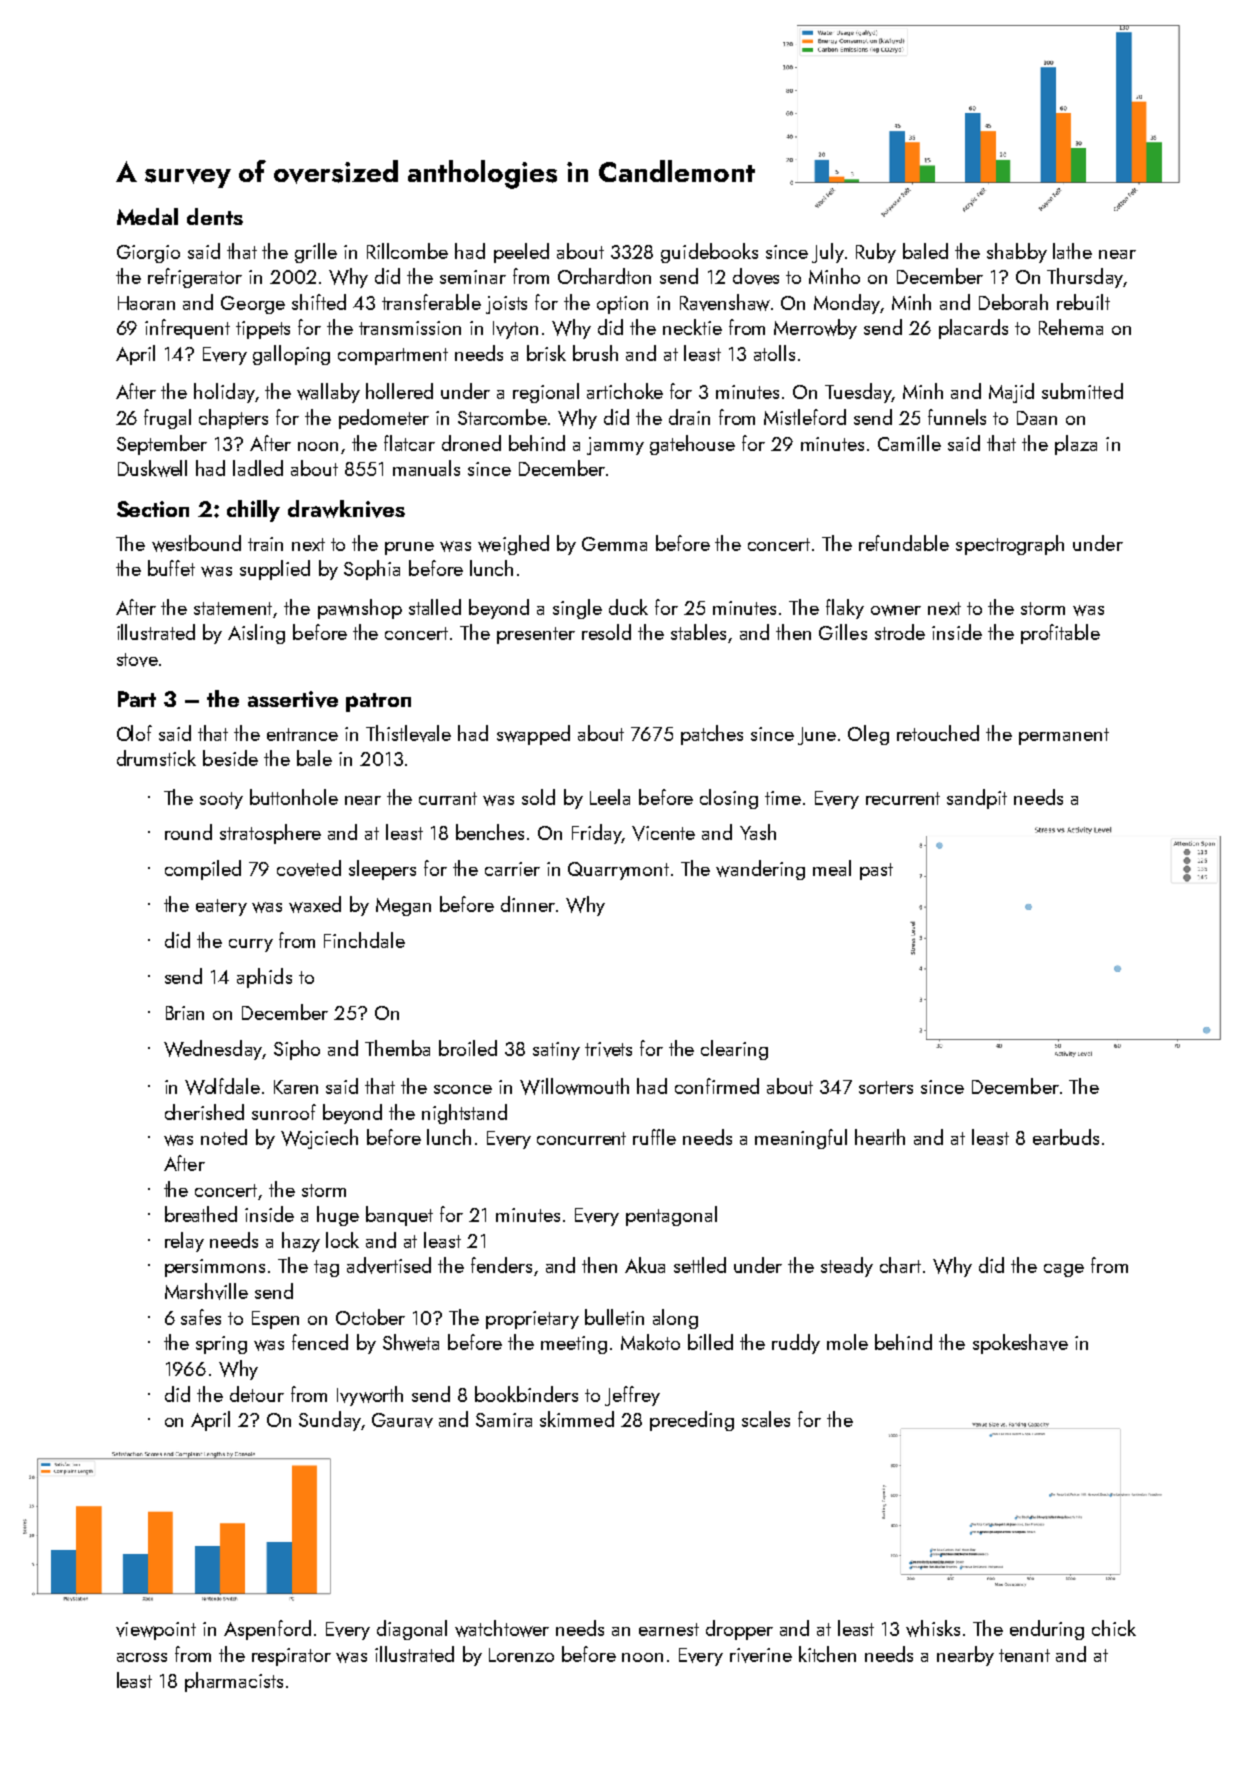  What do you see at coordinates (801, 1139) in the screenshot?
I see `meaningful` at bounding box center [801, 1139].
